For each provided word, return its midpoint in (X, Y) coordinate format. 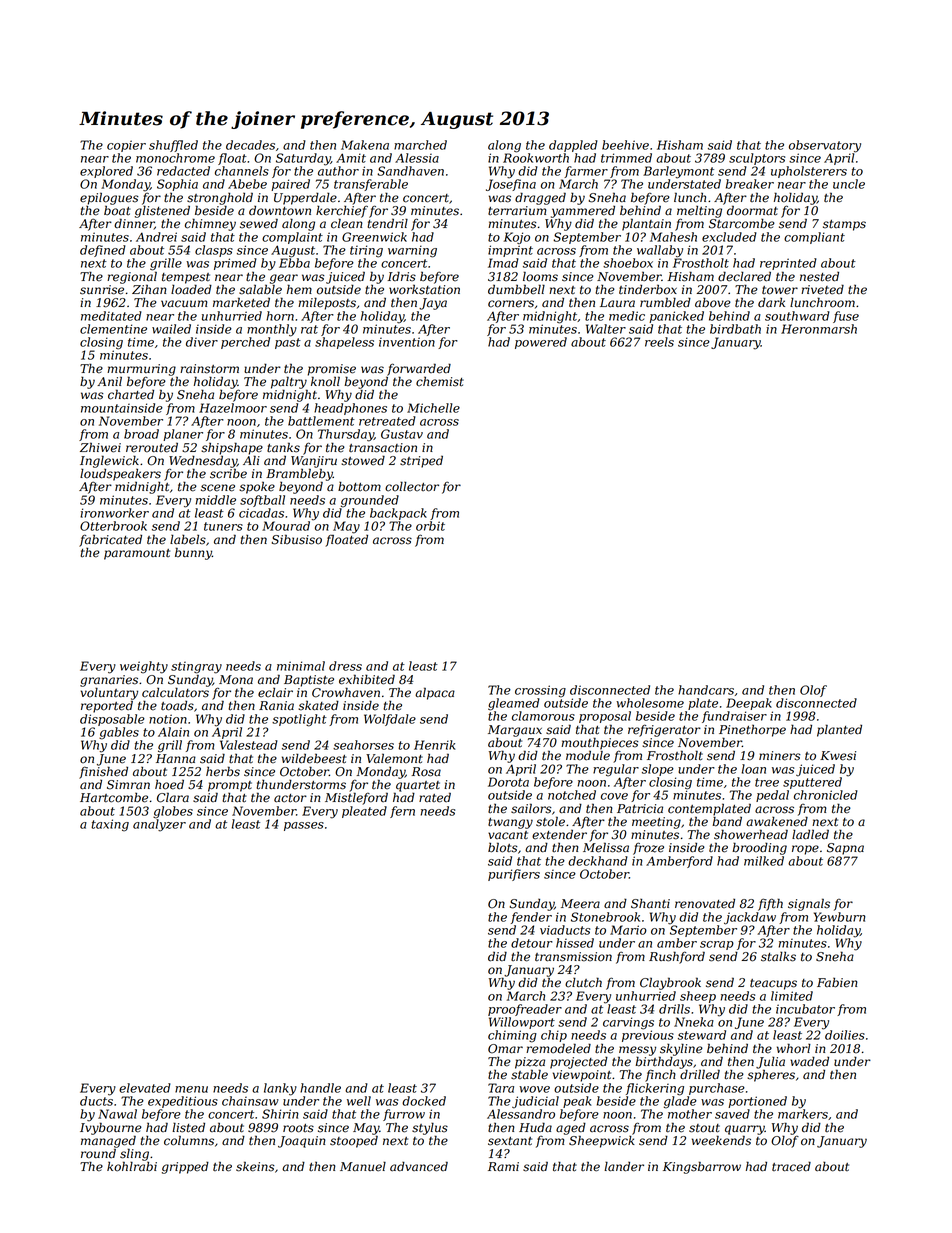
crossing (540, 691)
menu (191, 1089)
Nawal (117, 1114)
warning (412, 251)
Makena (365, 145)
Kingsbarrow (702, 1167)
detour (532, 943)
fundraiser (734, 717)
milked (764, 861)
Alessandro (521, 1114)
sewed (259, 223)
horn (280, 316)
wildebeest (314, 758)
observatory (825, 146)
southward (797, 316)
